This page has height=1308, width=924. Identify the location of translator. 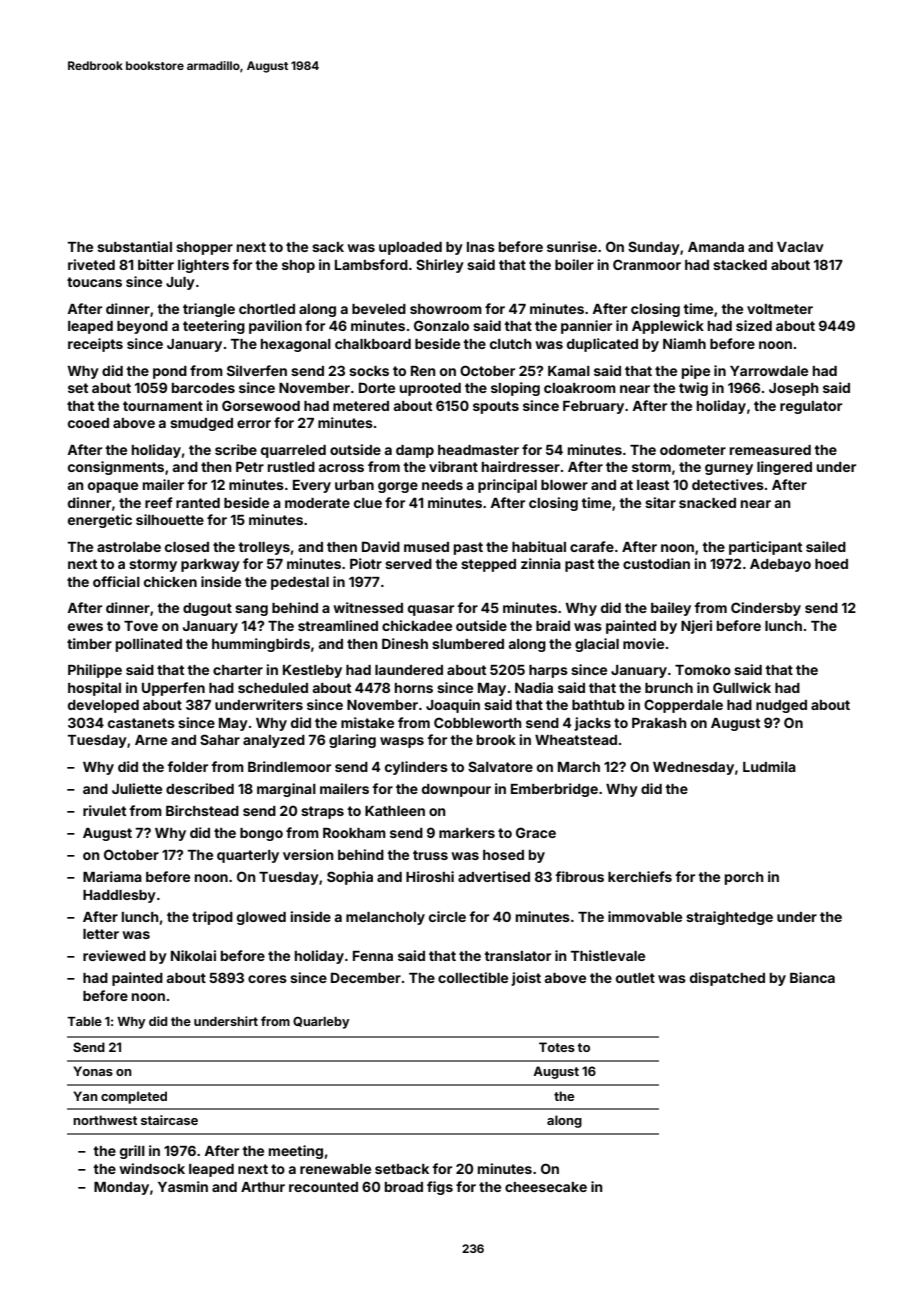
(517, 956).
